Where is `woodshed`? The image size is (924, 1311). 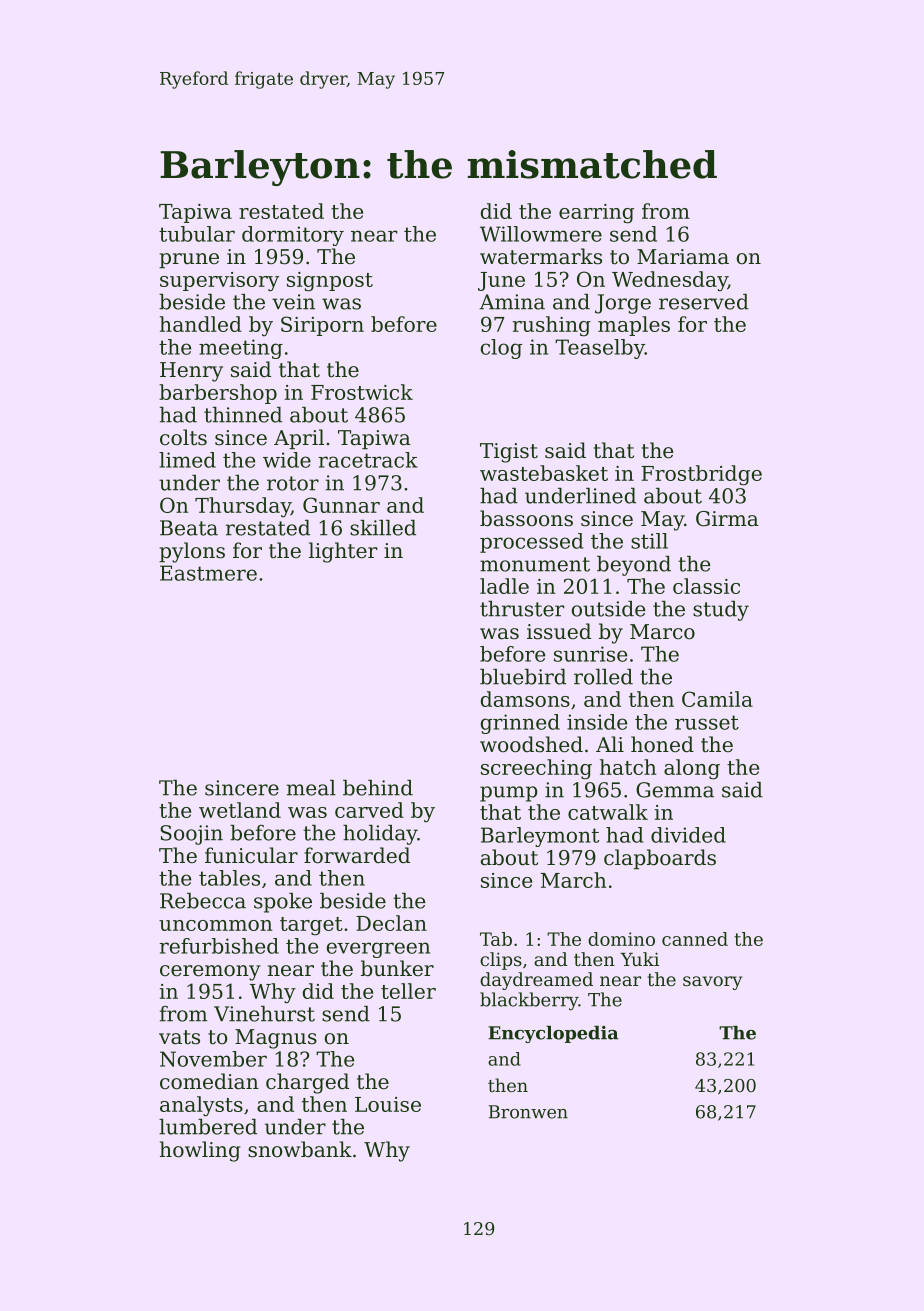 woodshed is located at coordinates (531, 744).
